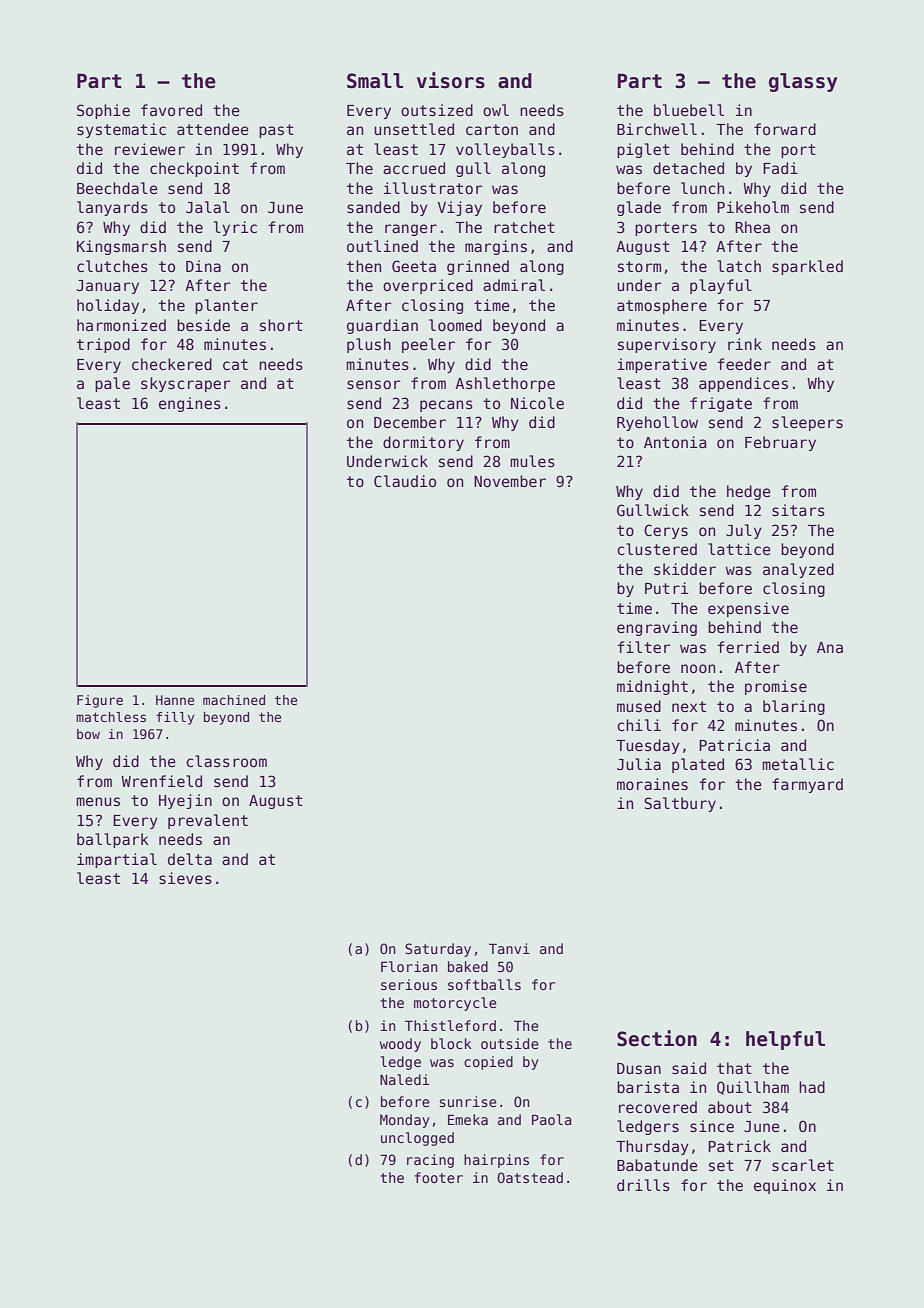  I want to click on favored, so click(171, 110).
